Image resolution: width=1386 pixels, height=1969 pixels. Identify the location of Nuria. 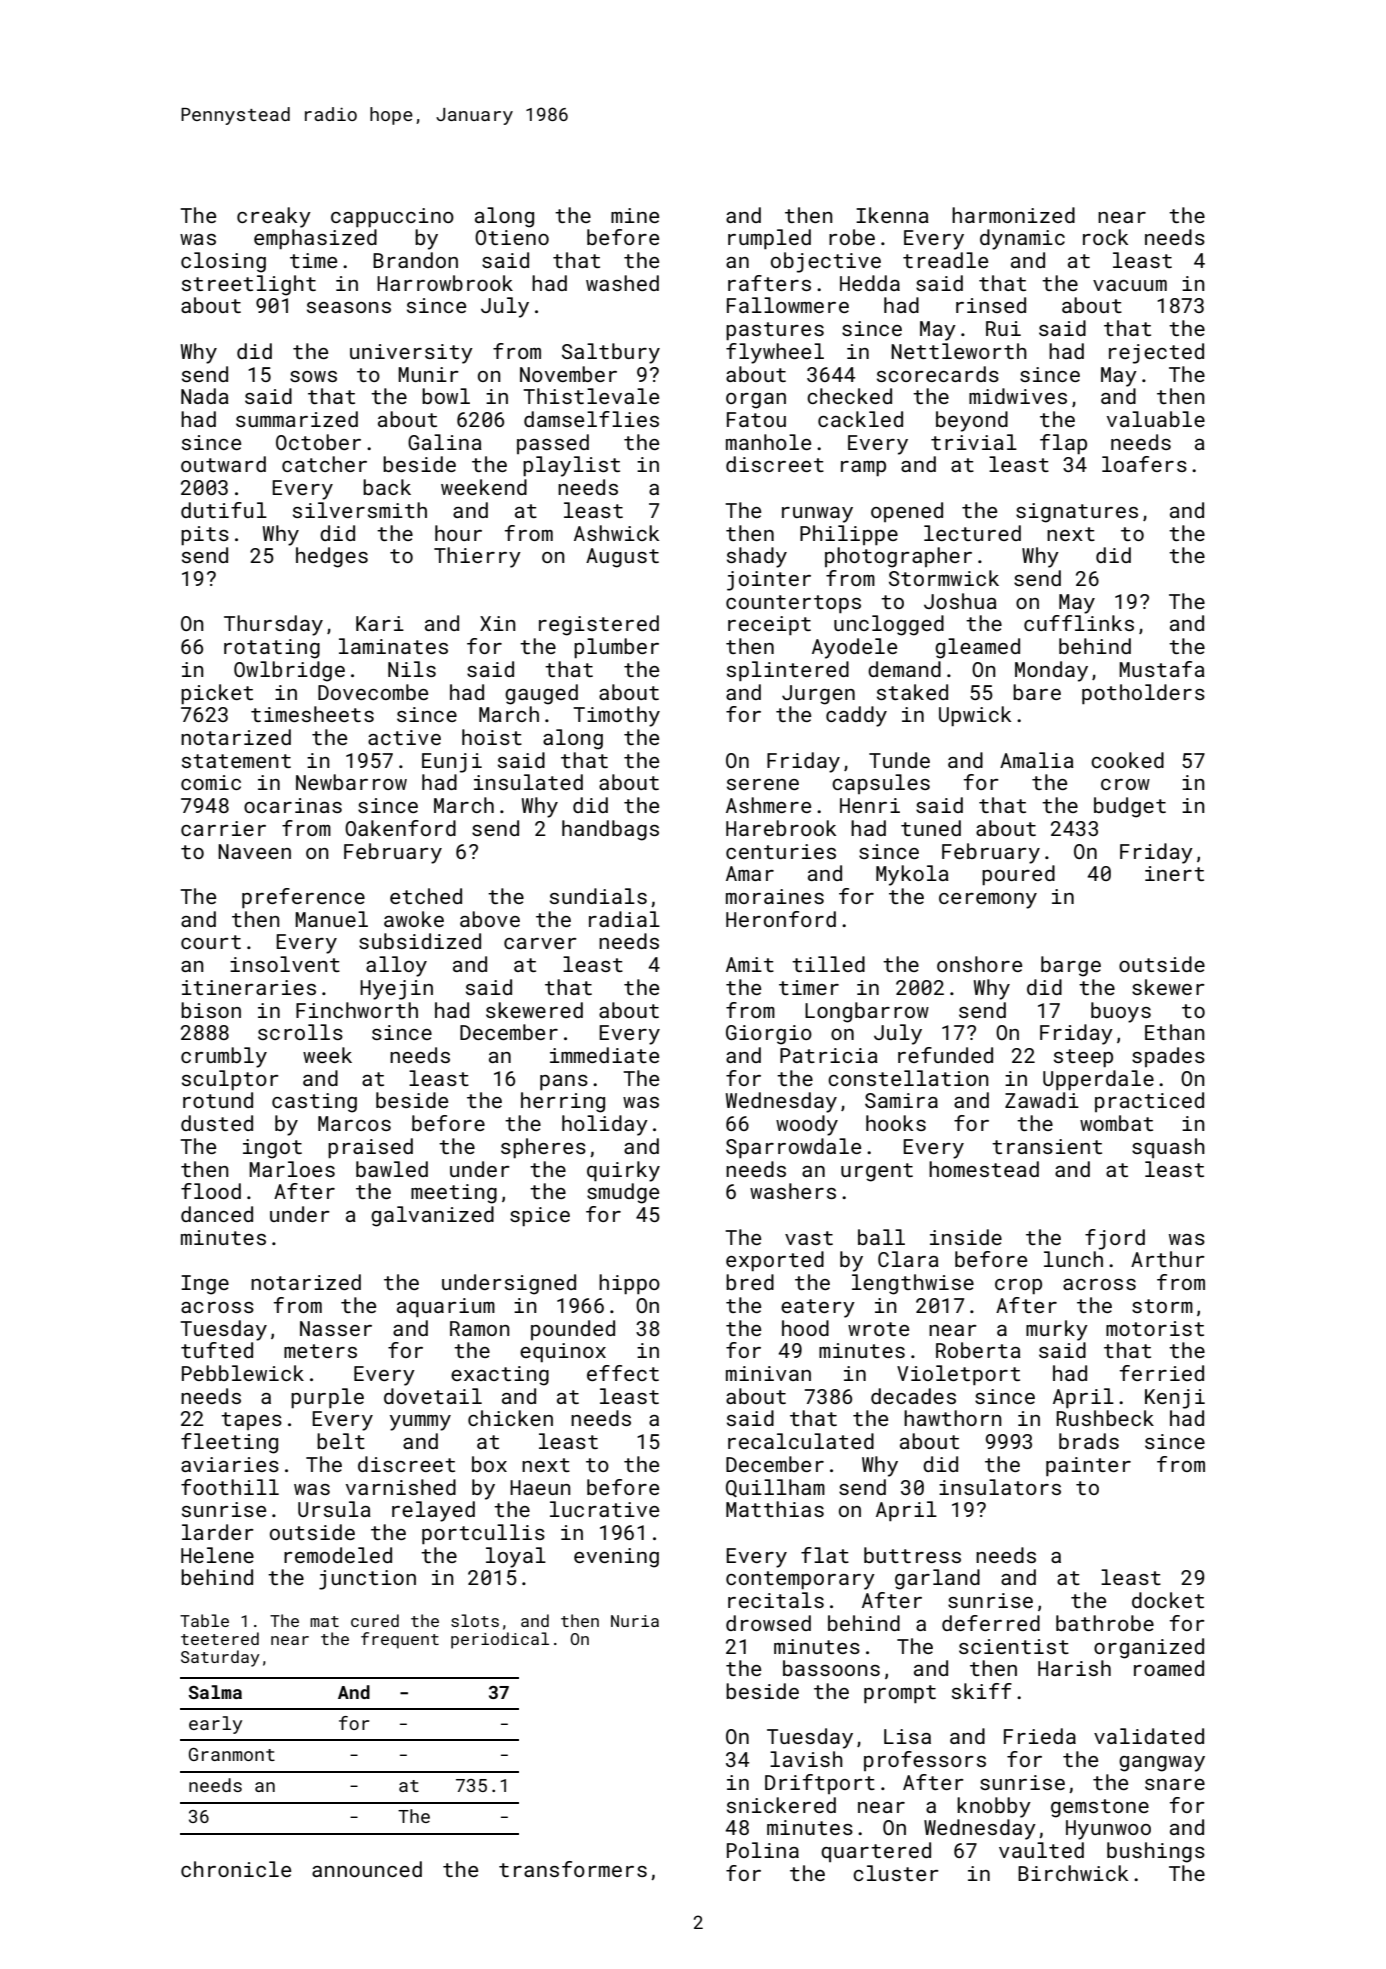
(635, 1621).
